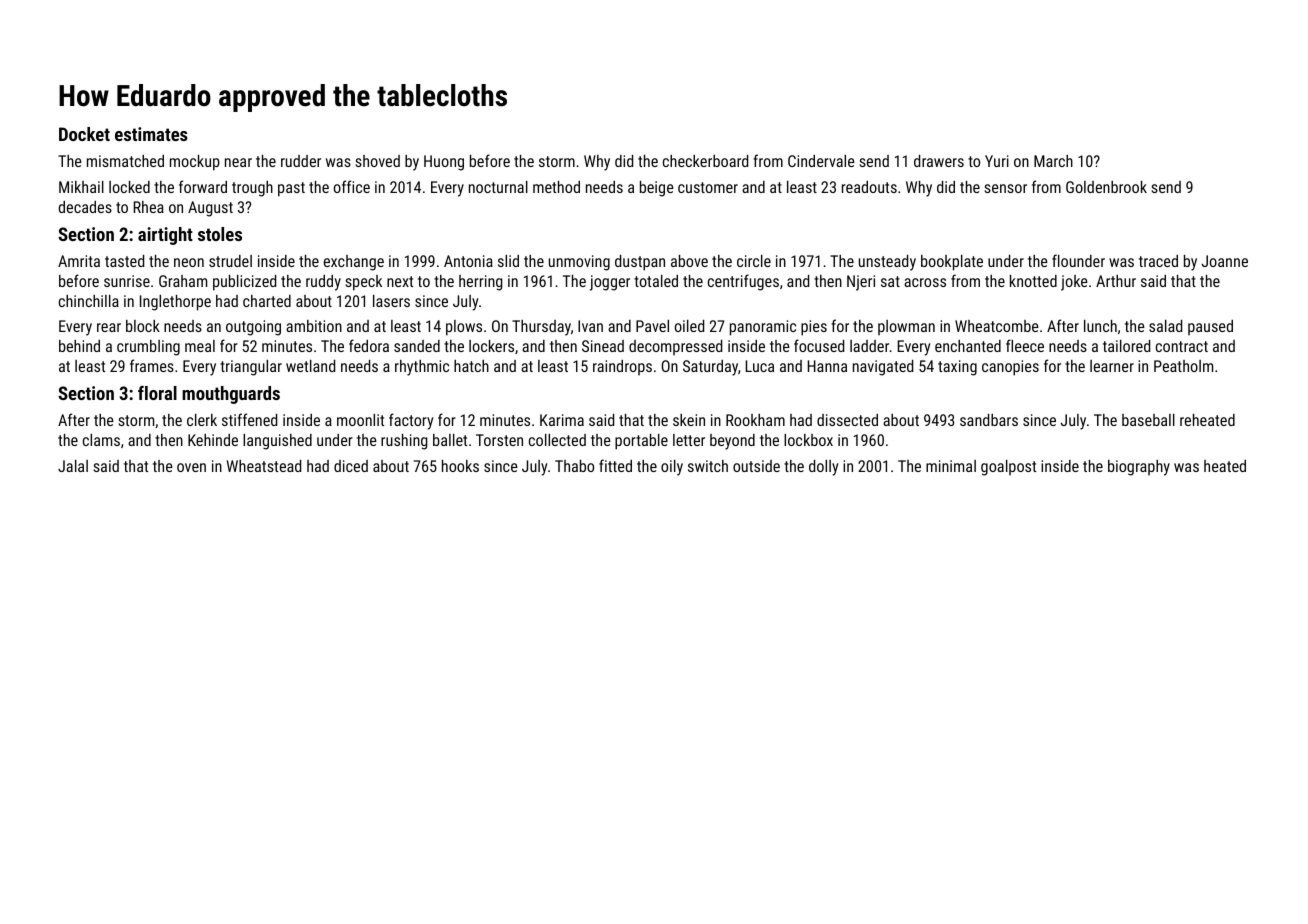 Image resolution: width=1308 pixels, height=924 pixels. What do you see at coordinates (951, 466) in the document?
I see `minimal` at bounding box center [951, 466].
